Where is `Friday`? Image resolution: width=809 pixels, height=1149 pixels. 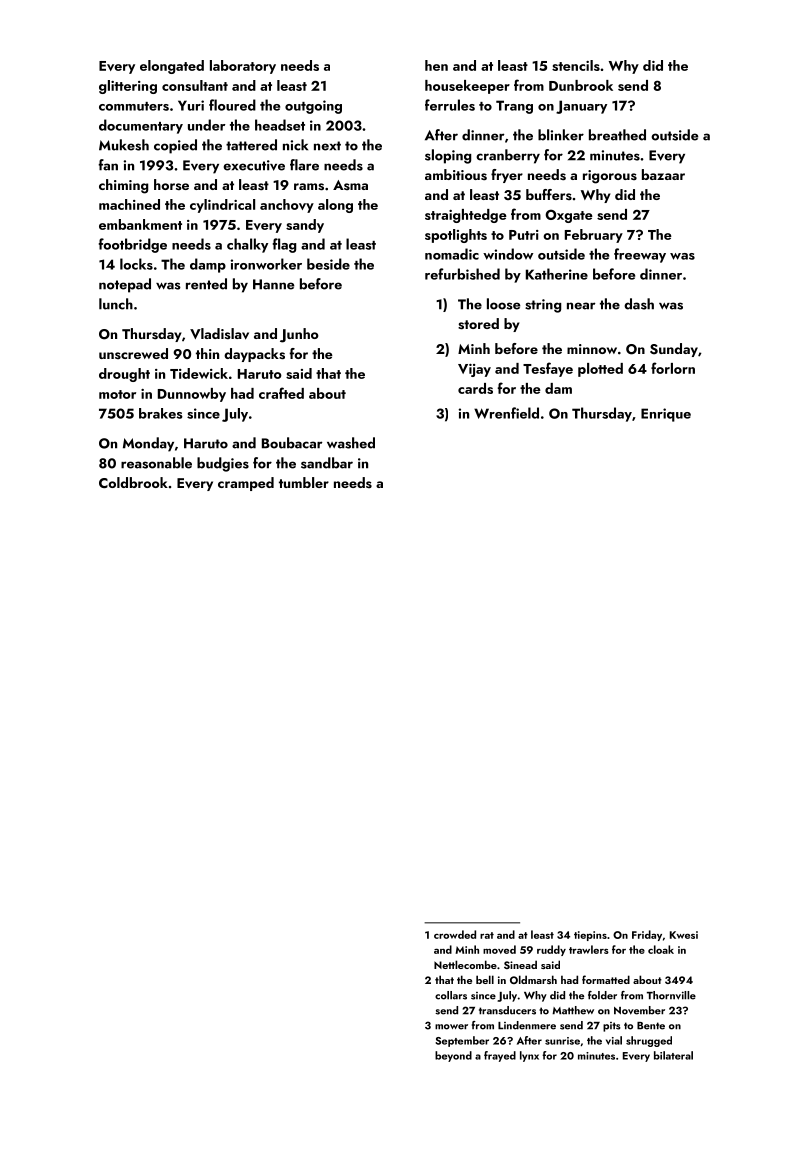
Friday is located at coordinates (647, 935).
